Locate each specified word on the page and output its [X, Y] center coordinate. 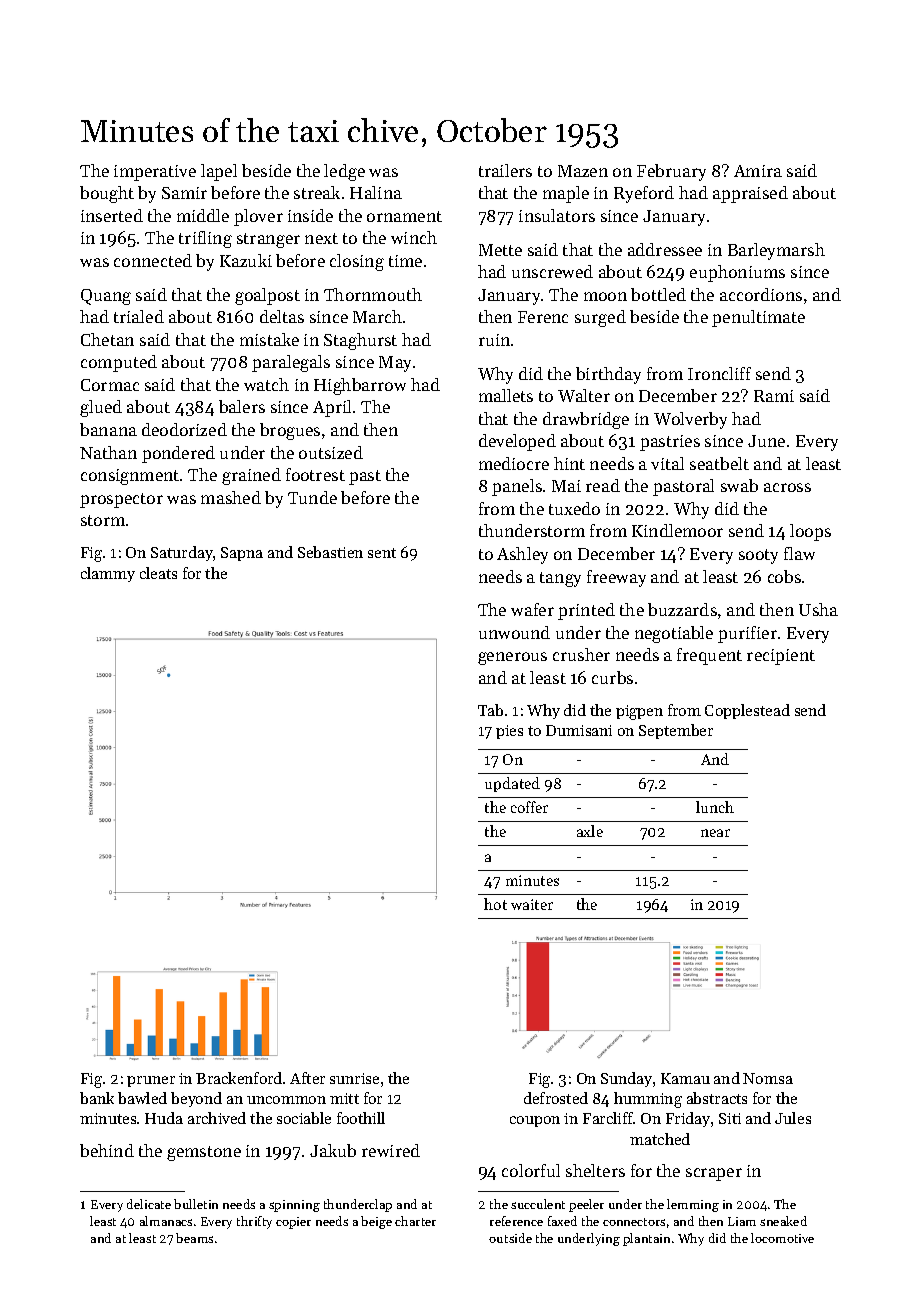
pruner [151, 1081]
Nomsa [768, 1078]
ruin [494, 340]
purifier [747, 634]
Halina [376, 192]
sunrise [354, 1078]
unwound [514, 632]
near [715, 833]
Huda [164, 1118]
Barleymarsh [776, 251]
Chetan [107, 339]
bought [107, 194]
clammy [108, 574]
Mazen [583, 171]
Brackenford [239, 1078]
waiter [532, 904]
